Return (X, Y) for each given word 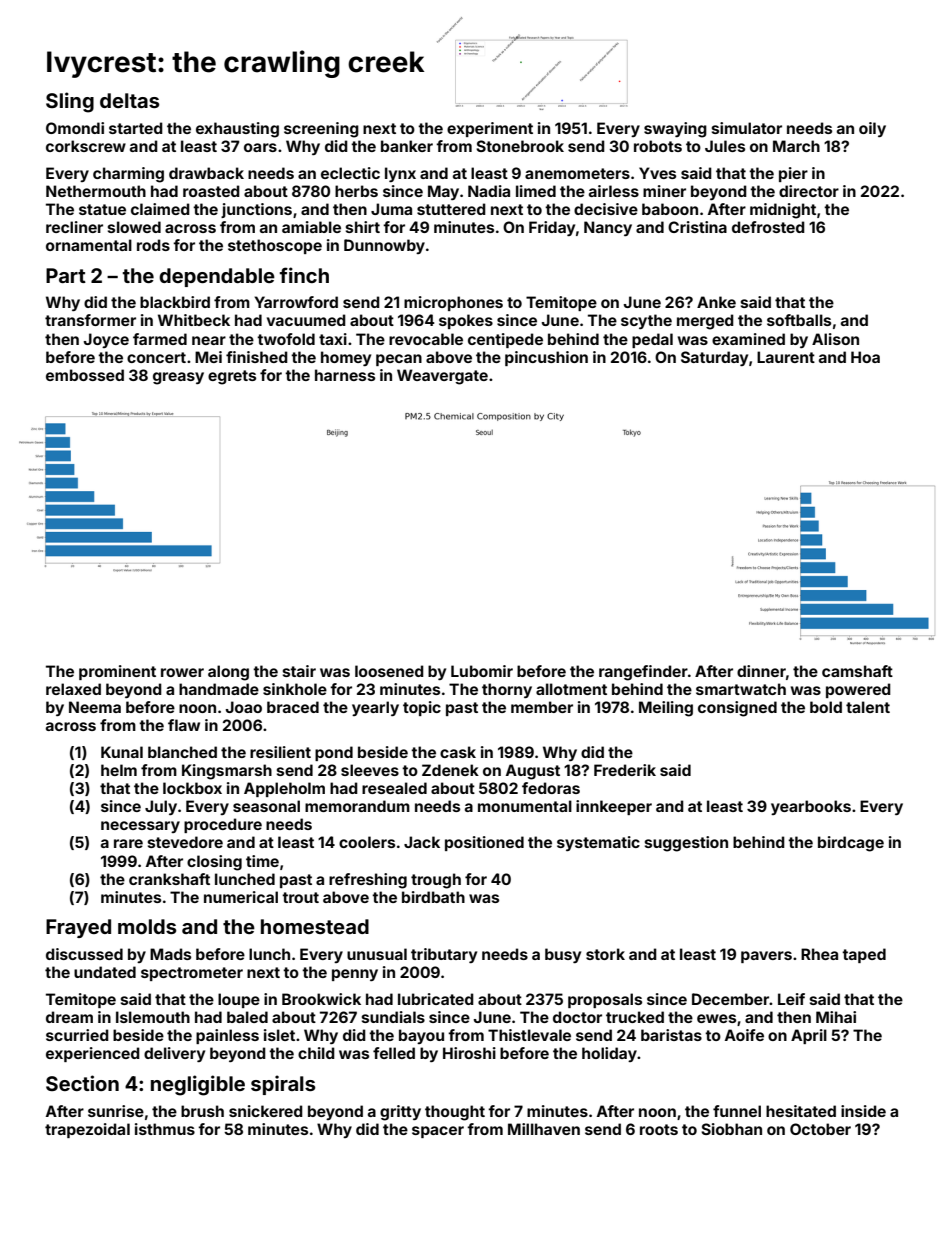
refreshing (368, 881)
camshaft (857, 671)
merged (705, 322)
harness (345, 375)
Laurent (786, 357)
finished (257, 357)
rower (182, 672)
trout (300, 897)
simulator (747, 128)
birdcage (851, 844)
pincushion (546, 358)
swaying (675, 130)
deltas (129, 100)
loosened (389, 671)
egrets (232, 377)
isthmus (165, 1129)
